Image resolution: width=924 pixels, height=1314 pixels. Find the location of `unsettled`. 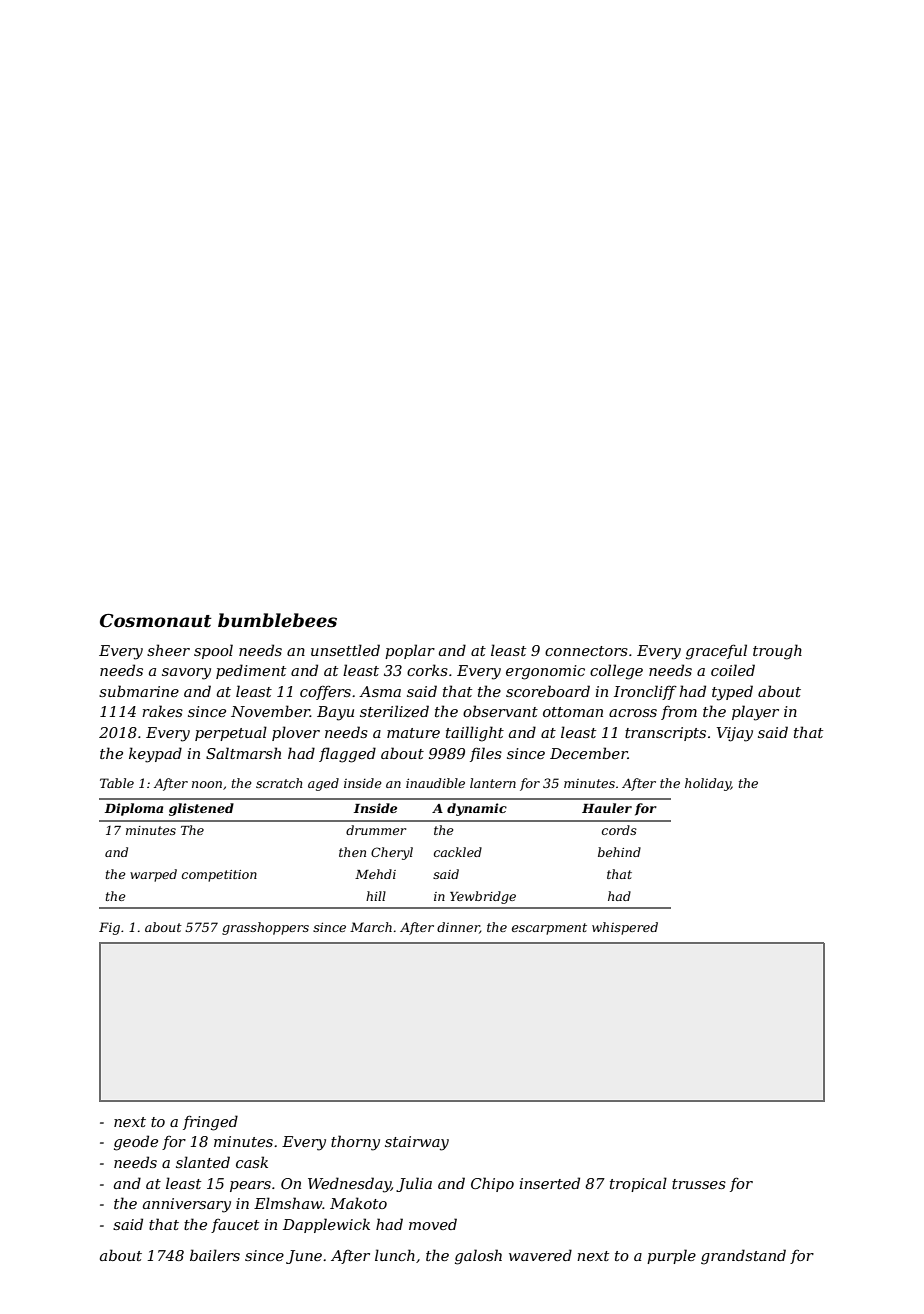

unsettled is located at coordinates (345, 650).
